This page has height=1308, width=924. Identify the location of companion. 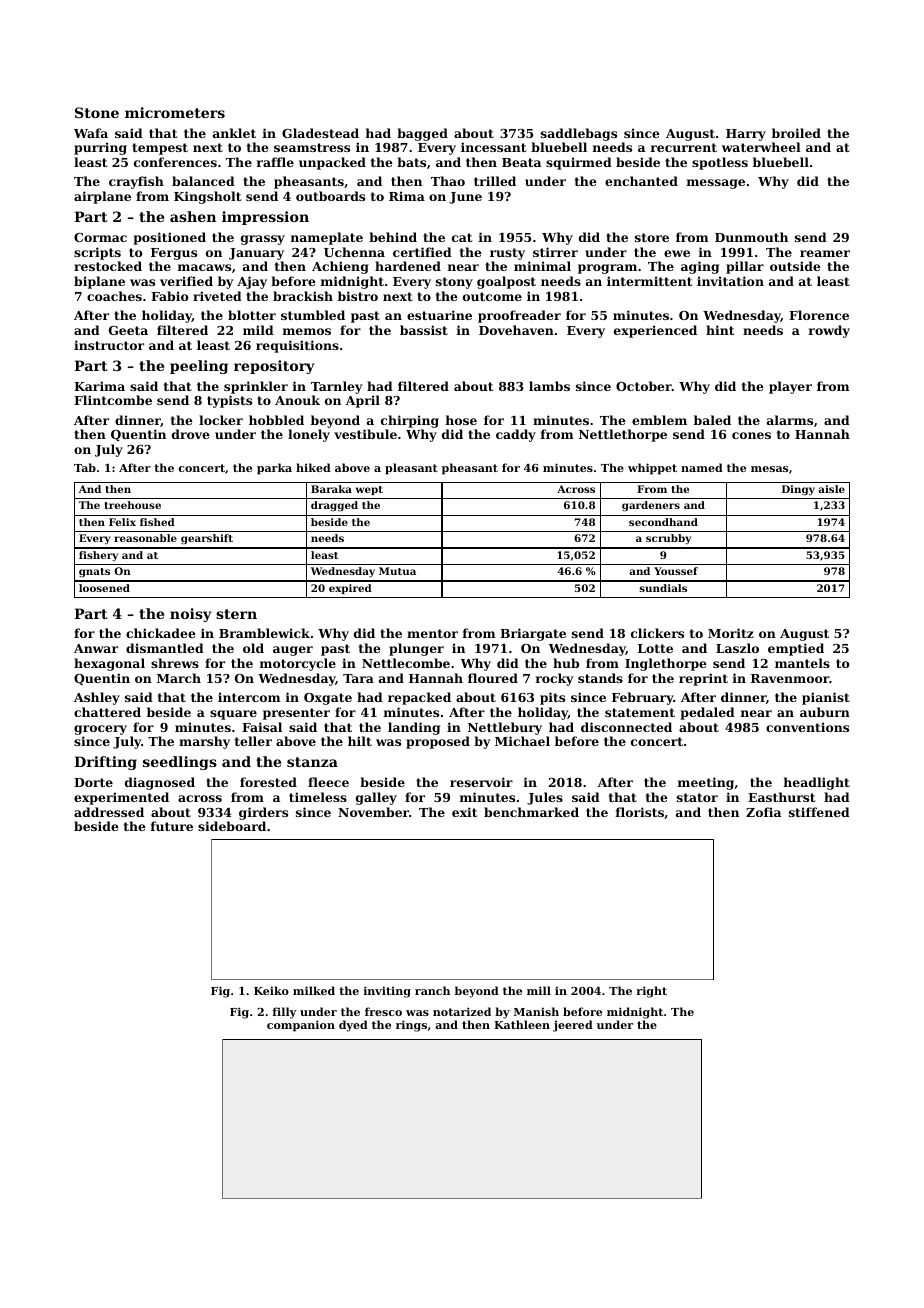
(301, 1026).
